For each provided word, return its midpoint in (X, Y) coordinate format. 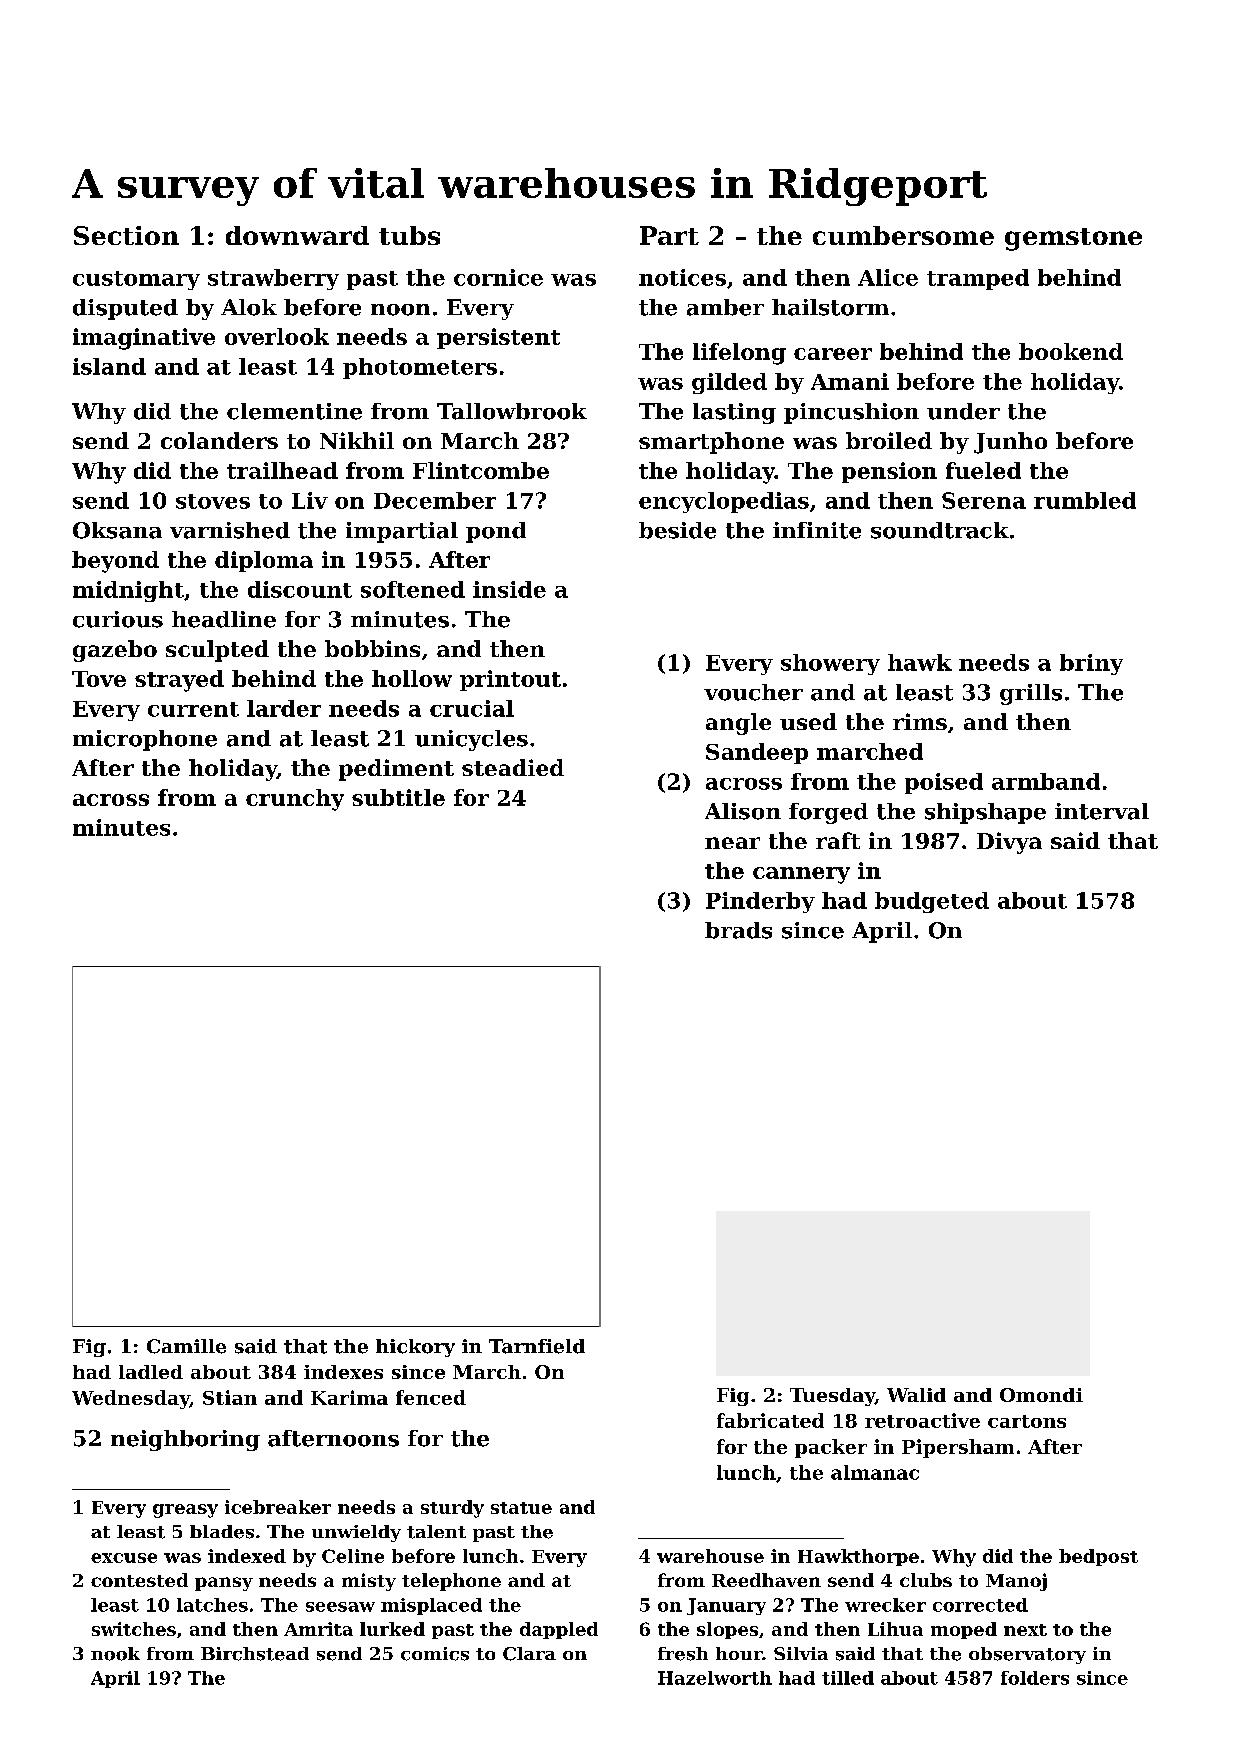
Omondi (1041, 1395)
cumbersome (903, 235)
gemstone (1073, 239)
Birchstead (255, 1654)
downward (297, 235)
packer (831, 1448)
